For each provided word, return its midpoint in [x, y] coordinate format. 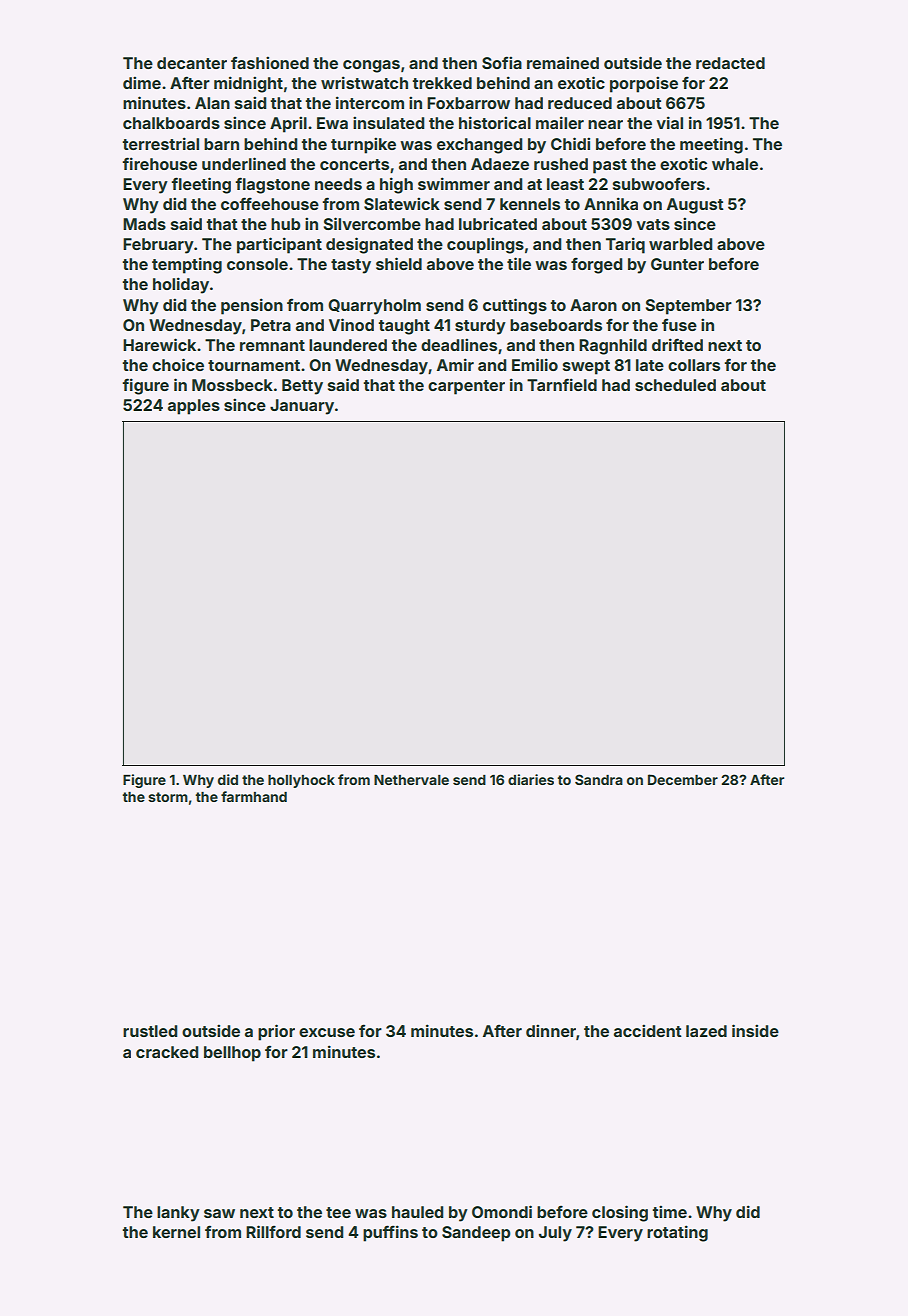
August [695, 206]
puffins [390, 1233]
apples [194, 407]
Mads [144, 224]
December [683, 779]
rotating [677, 1233]
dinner [551, 1030]
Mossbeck [232, 385]
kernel [176, 1232]
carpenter [466, 387]
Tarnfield [562, 384]
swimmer [454, 183]
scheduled [675, 385]
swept [586, 367]
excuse [327, 1032]
